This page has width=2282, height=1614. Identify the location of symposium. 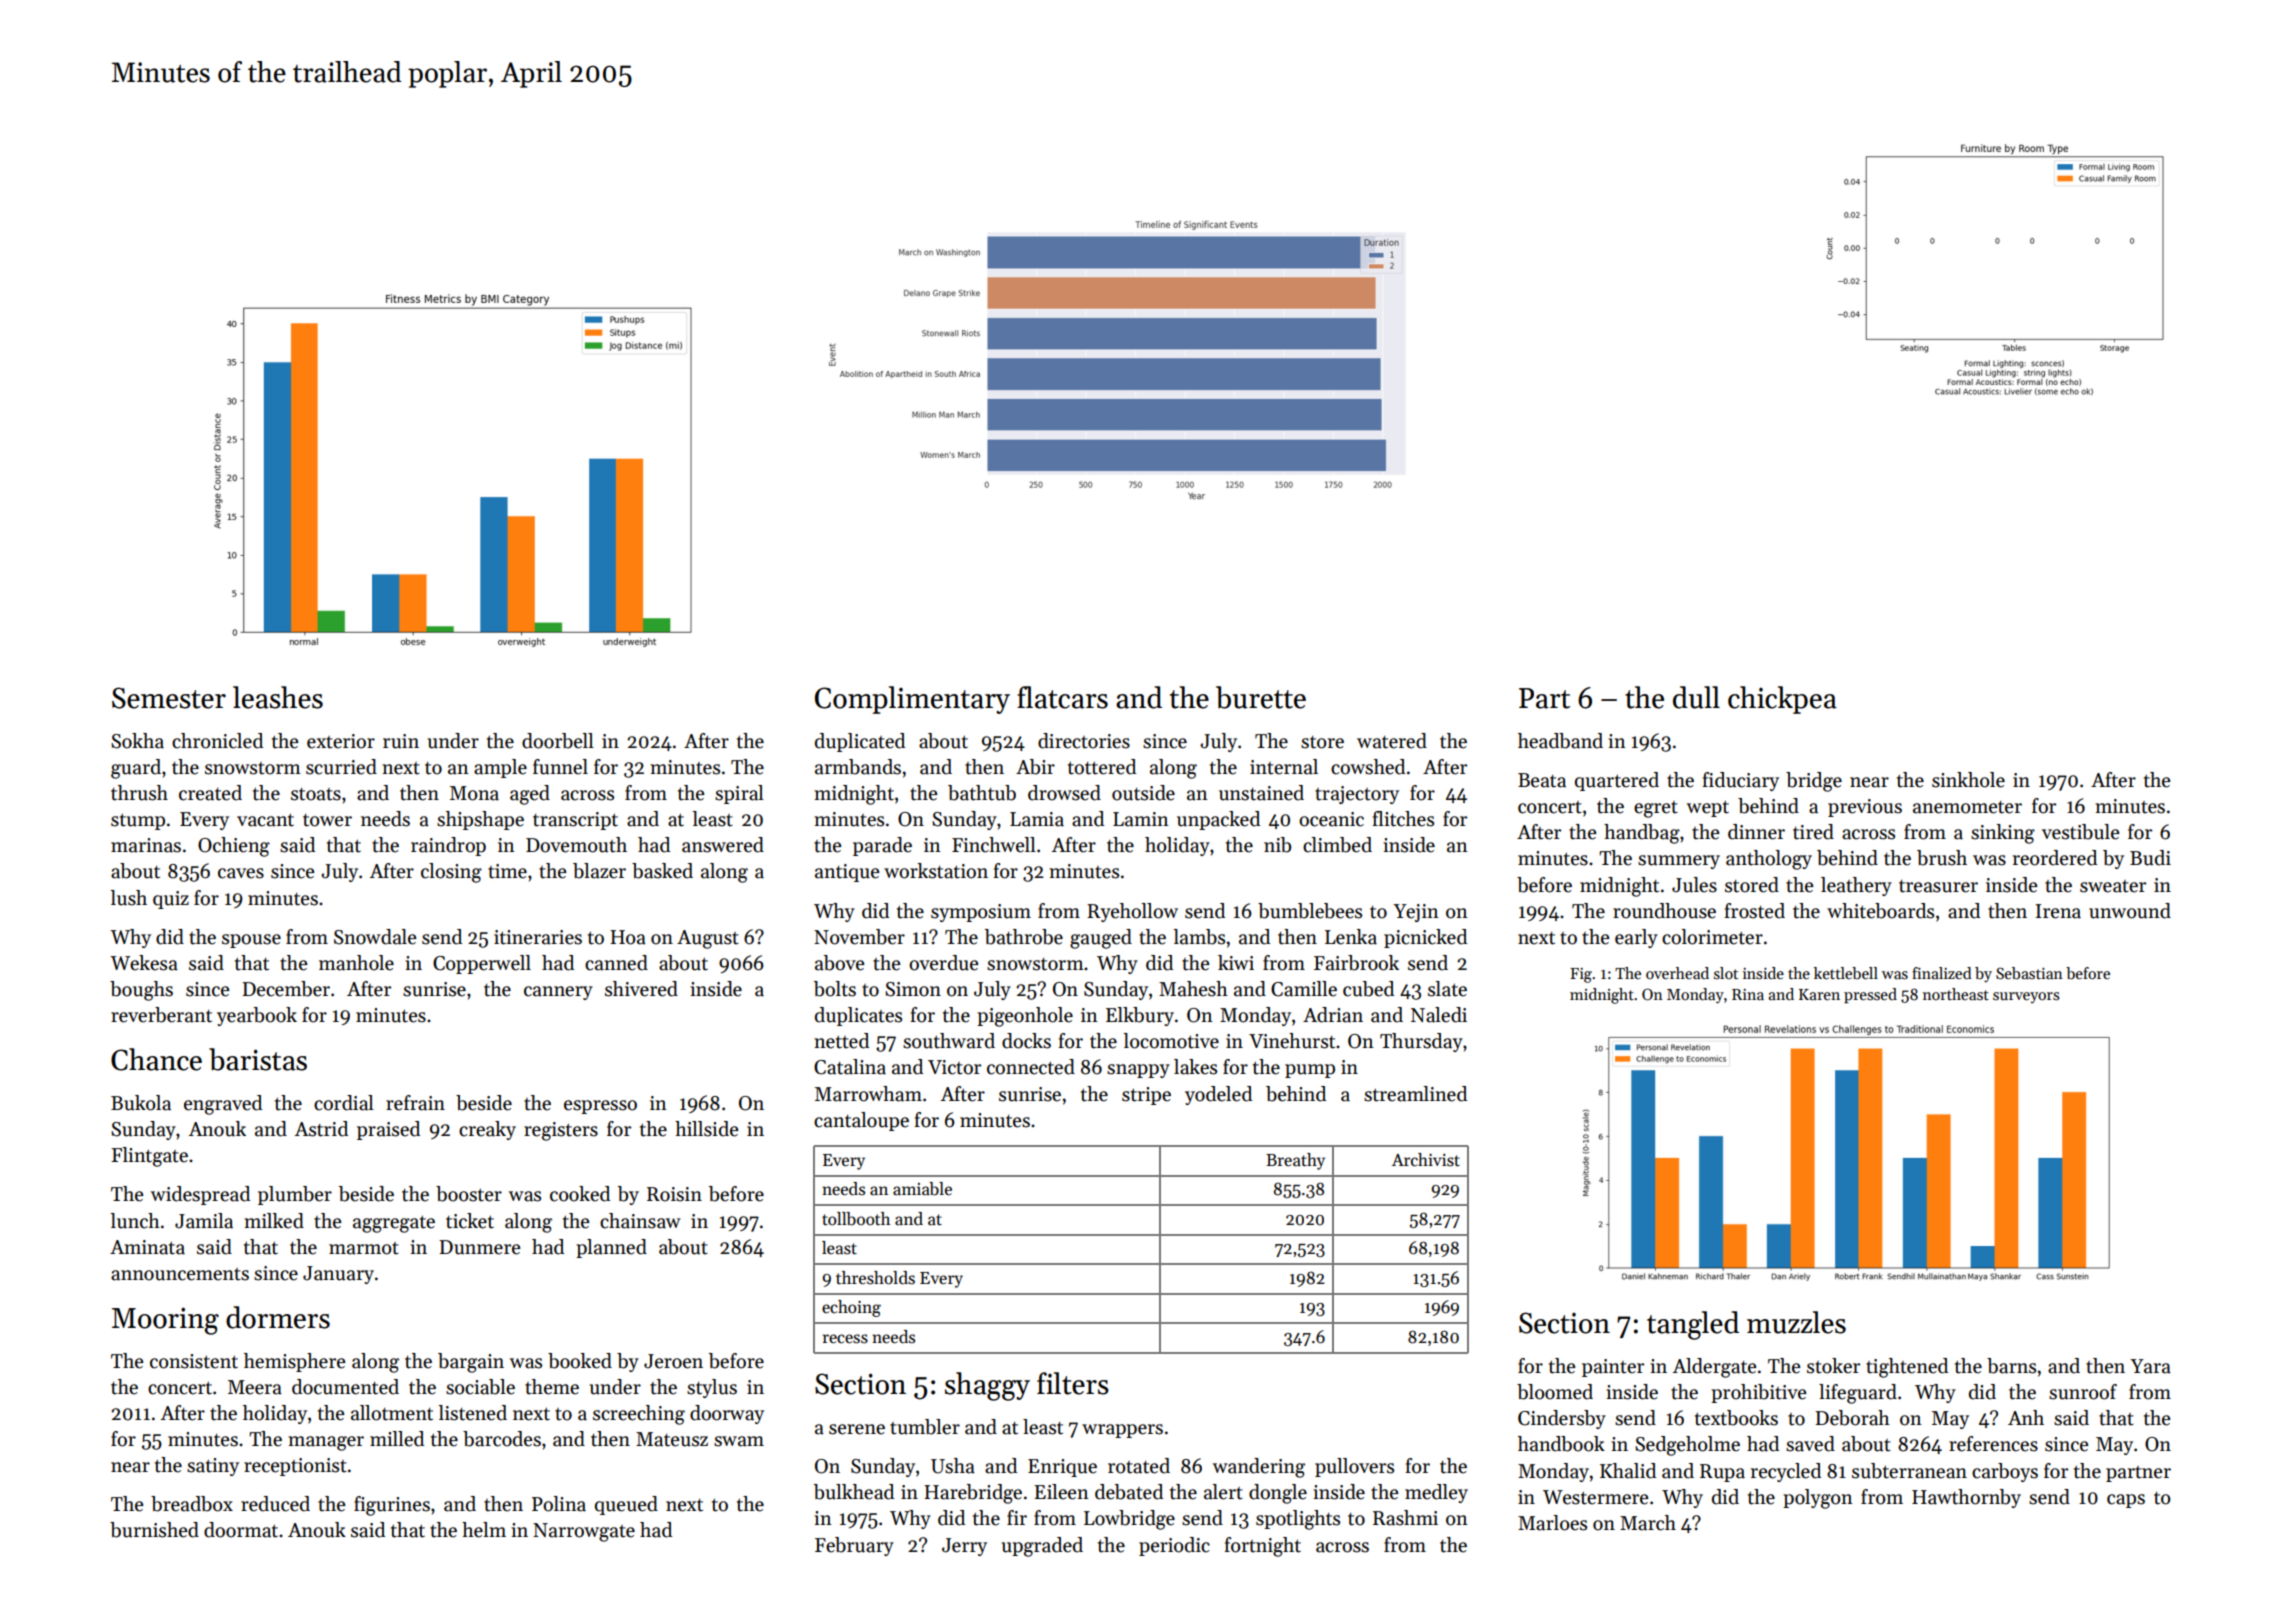
(981, 913).
